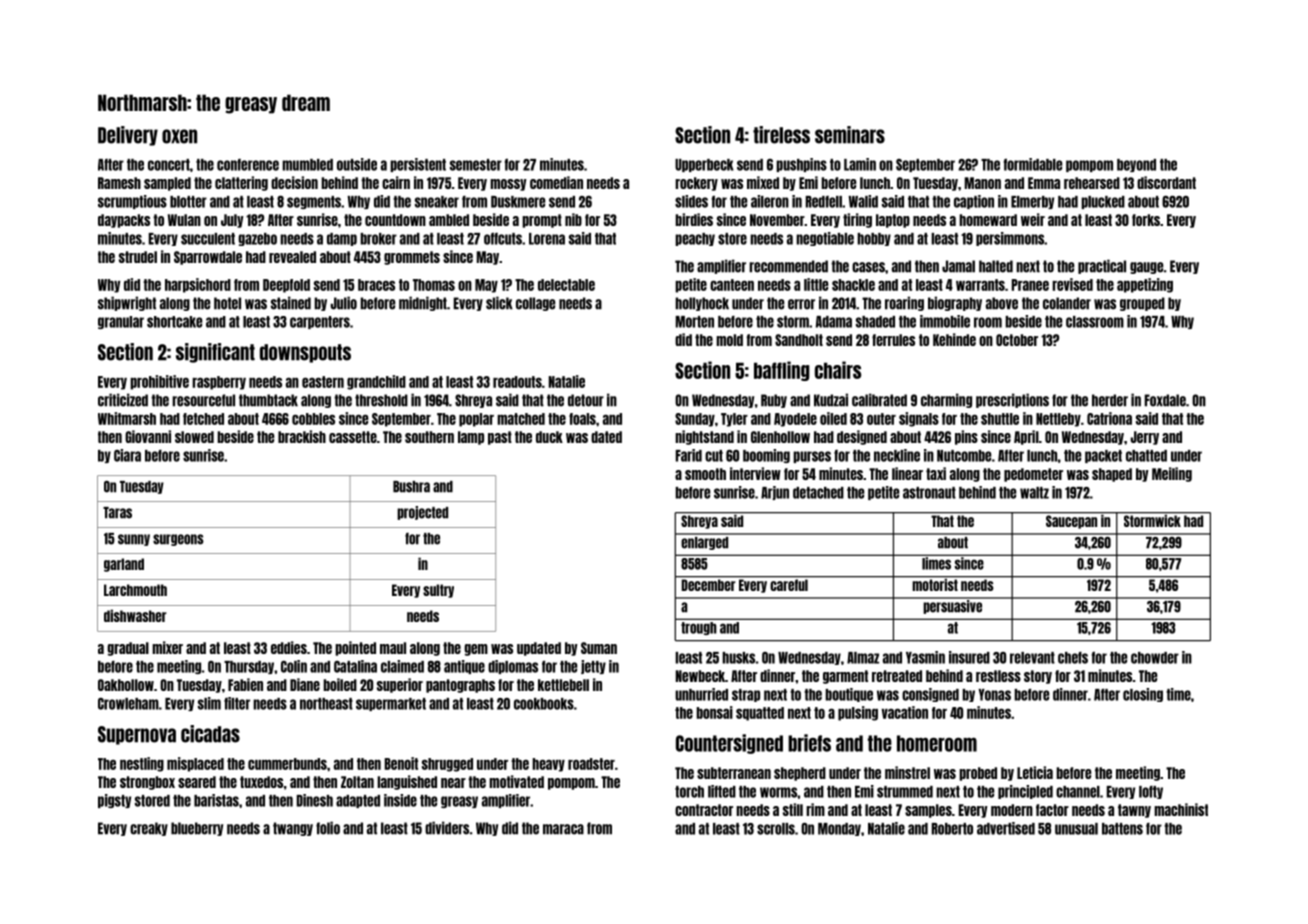  I want to click on semester, so click(476, 165).
